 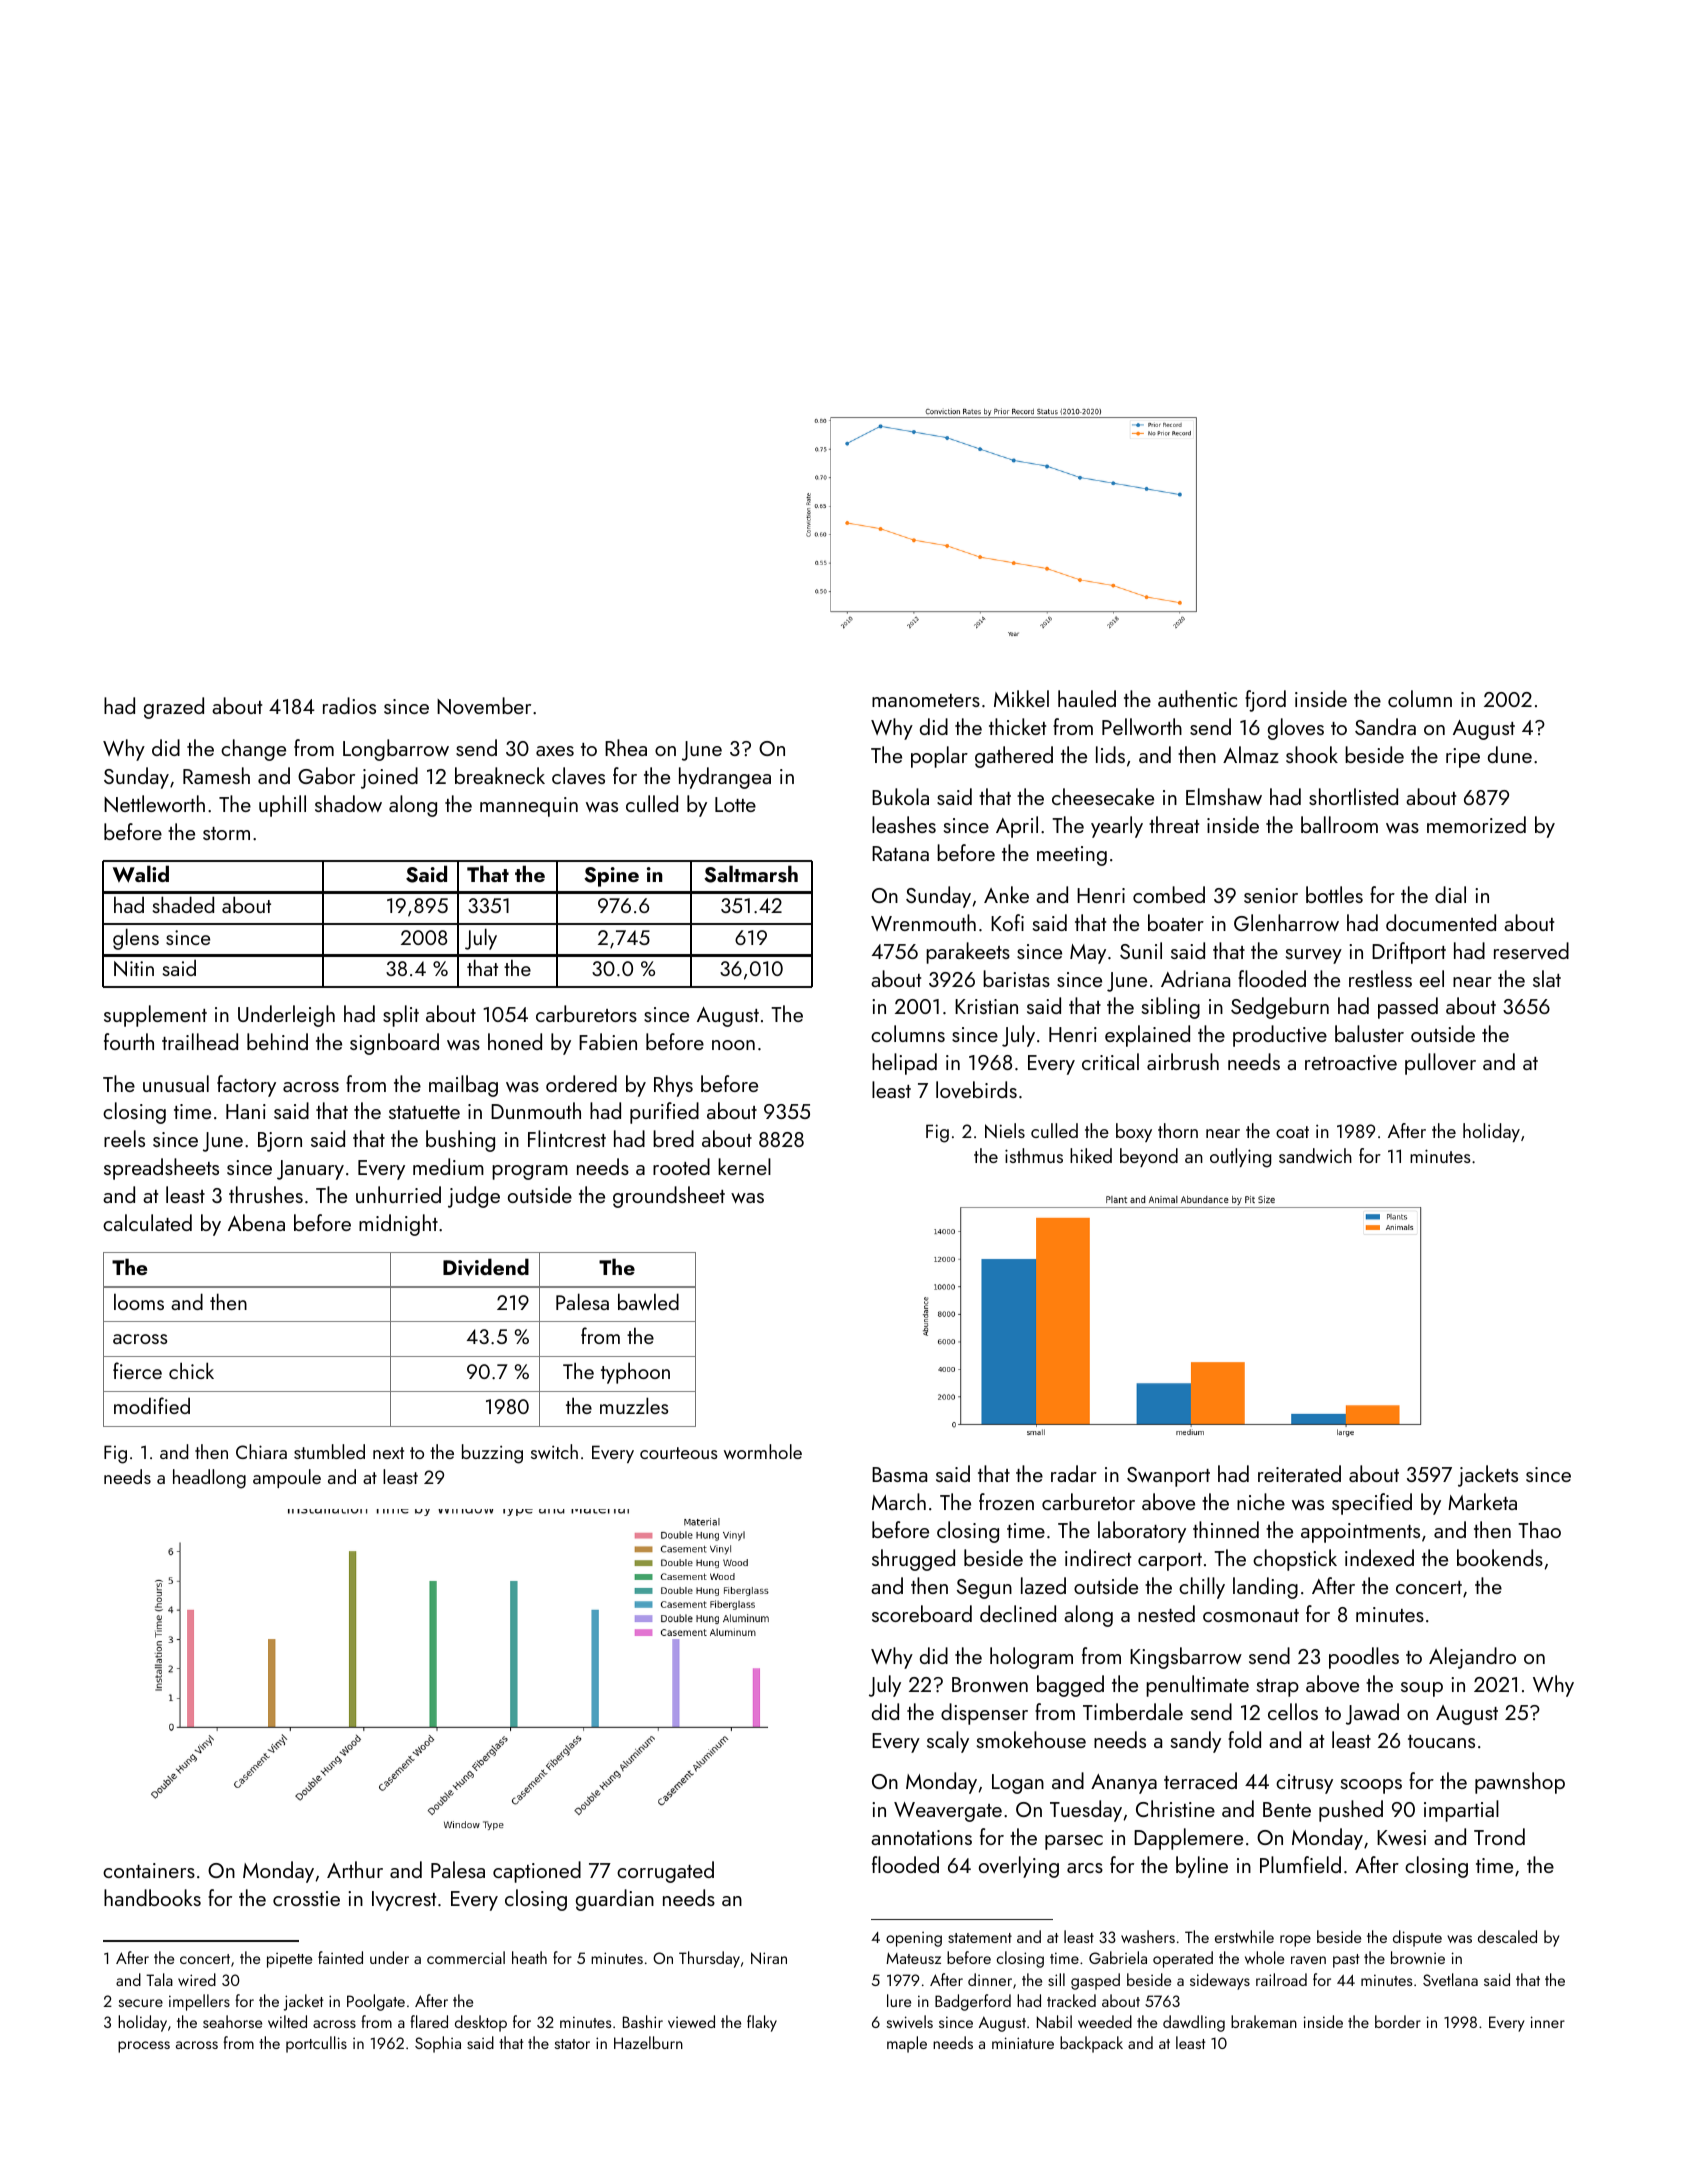 What do you see at coordinates (1398, 2021) in the screenshot?
I see `border` at bounding box center [1398, 2021].
